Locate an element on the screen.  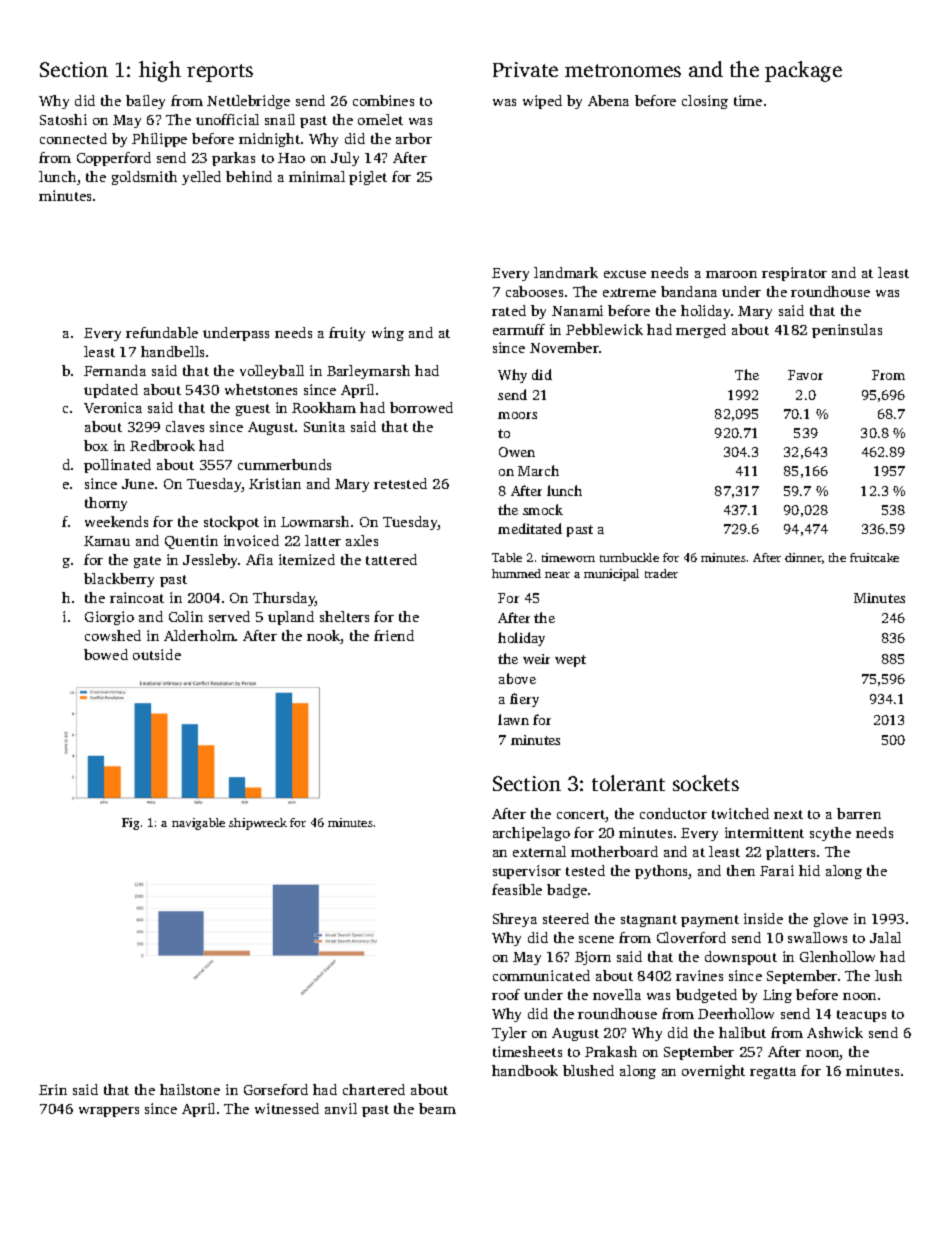
Erin is located at coordinates (53, 1089).
